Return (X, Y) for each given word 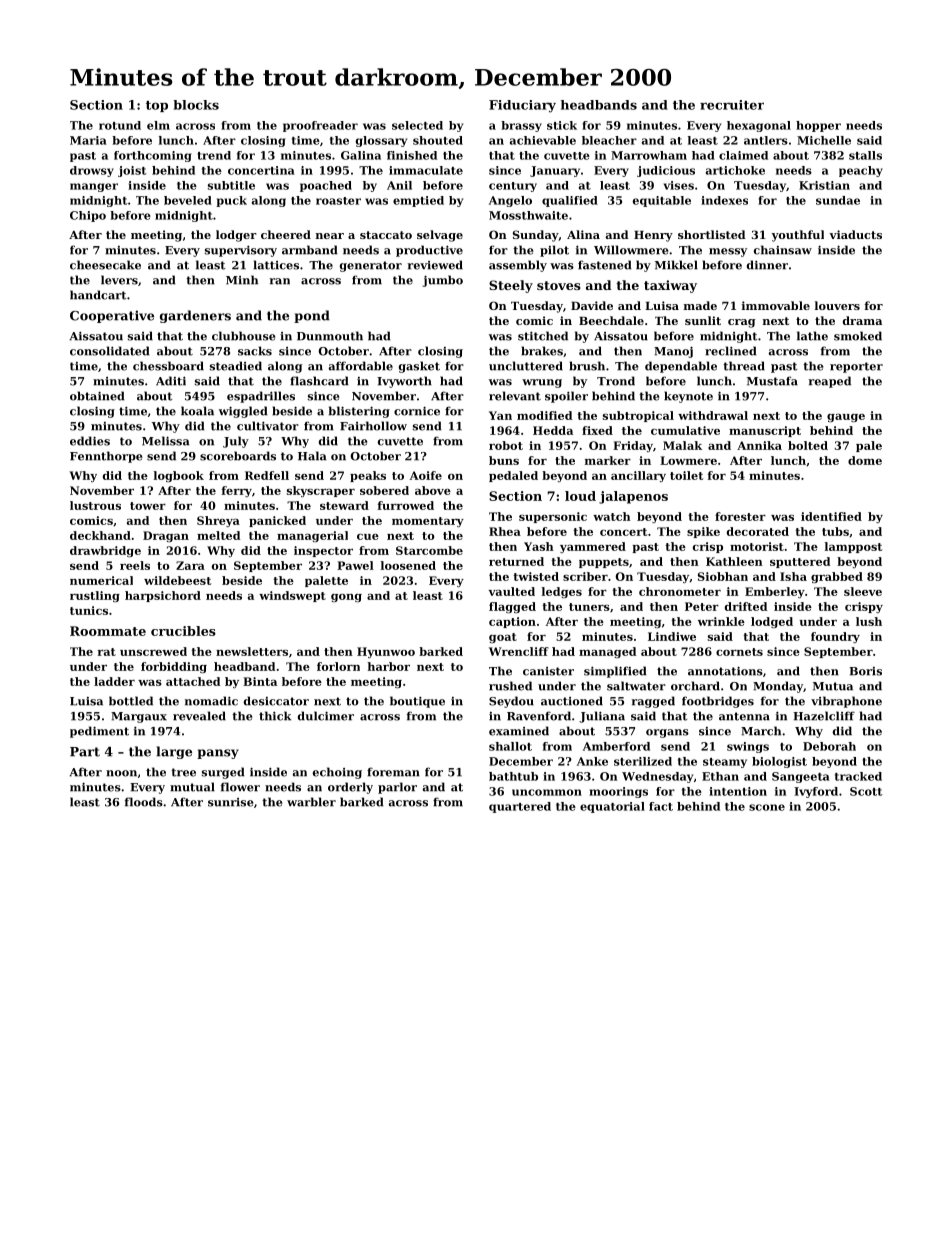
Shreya (218, 521)
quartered (520, 807)
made (700, 305)
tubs (835, 531)
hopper (818, 126)
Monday (778, 687)
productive (429, 251)
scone (767, 807)
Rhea (505, 531)
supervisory (241, 251)
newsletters (252, 651)
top (157, 106)
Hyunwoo (386, 652)
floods (144, 802)
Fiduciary (522, 106)
